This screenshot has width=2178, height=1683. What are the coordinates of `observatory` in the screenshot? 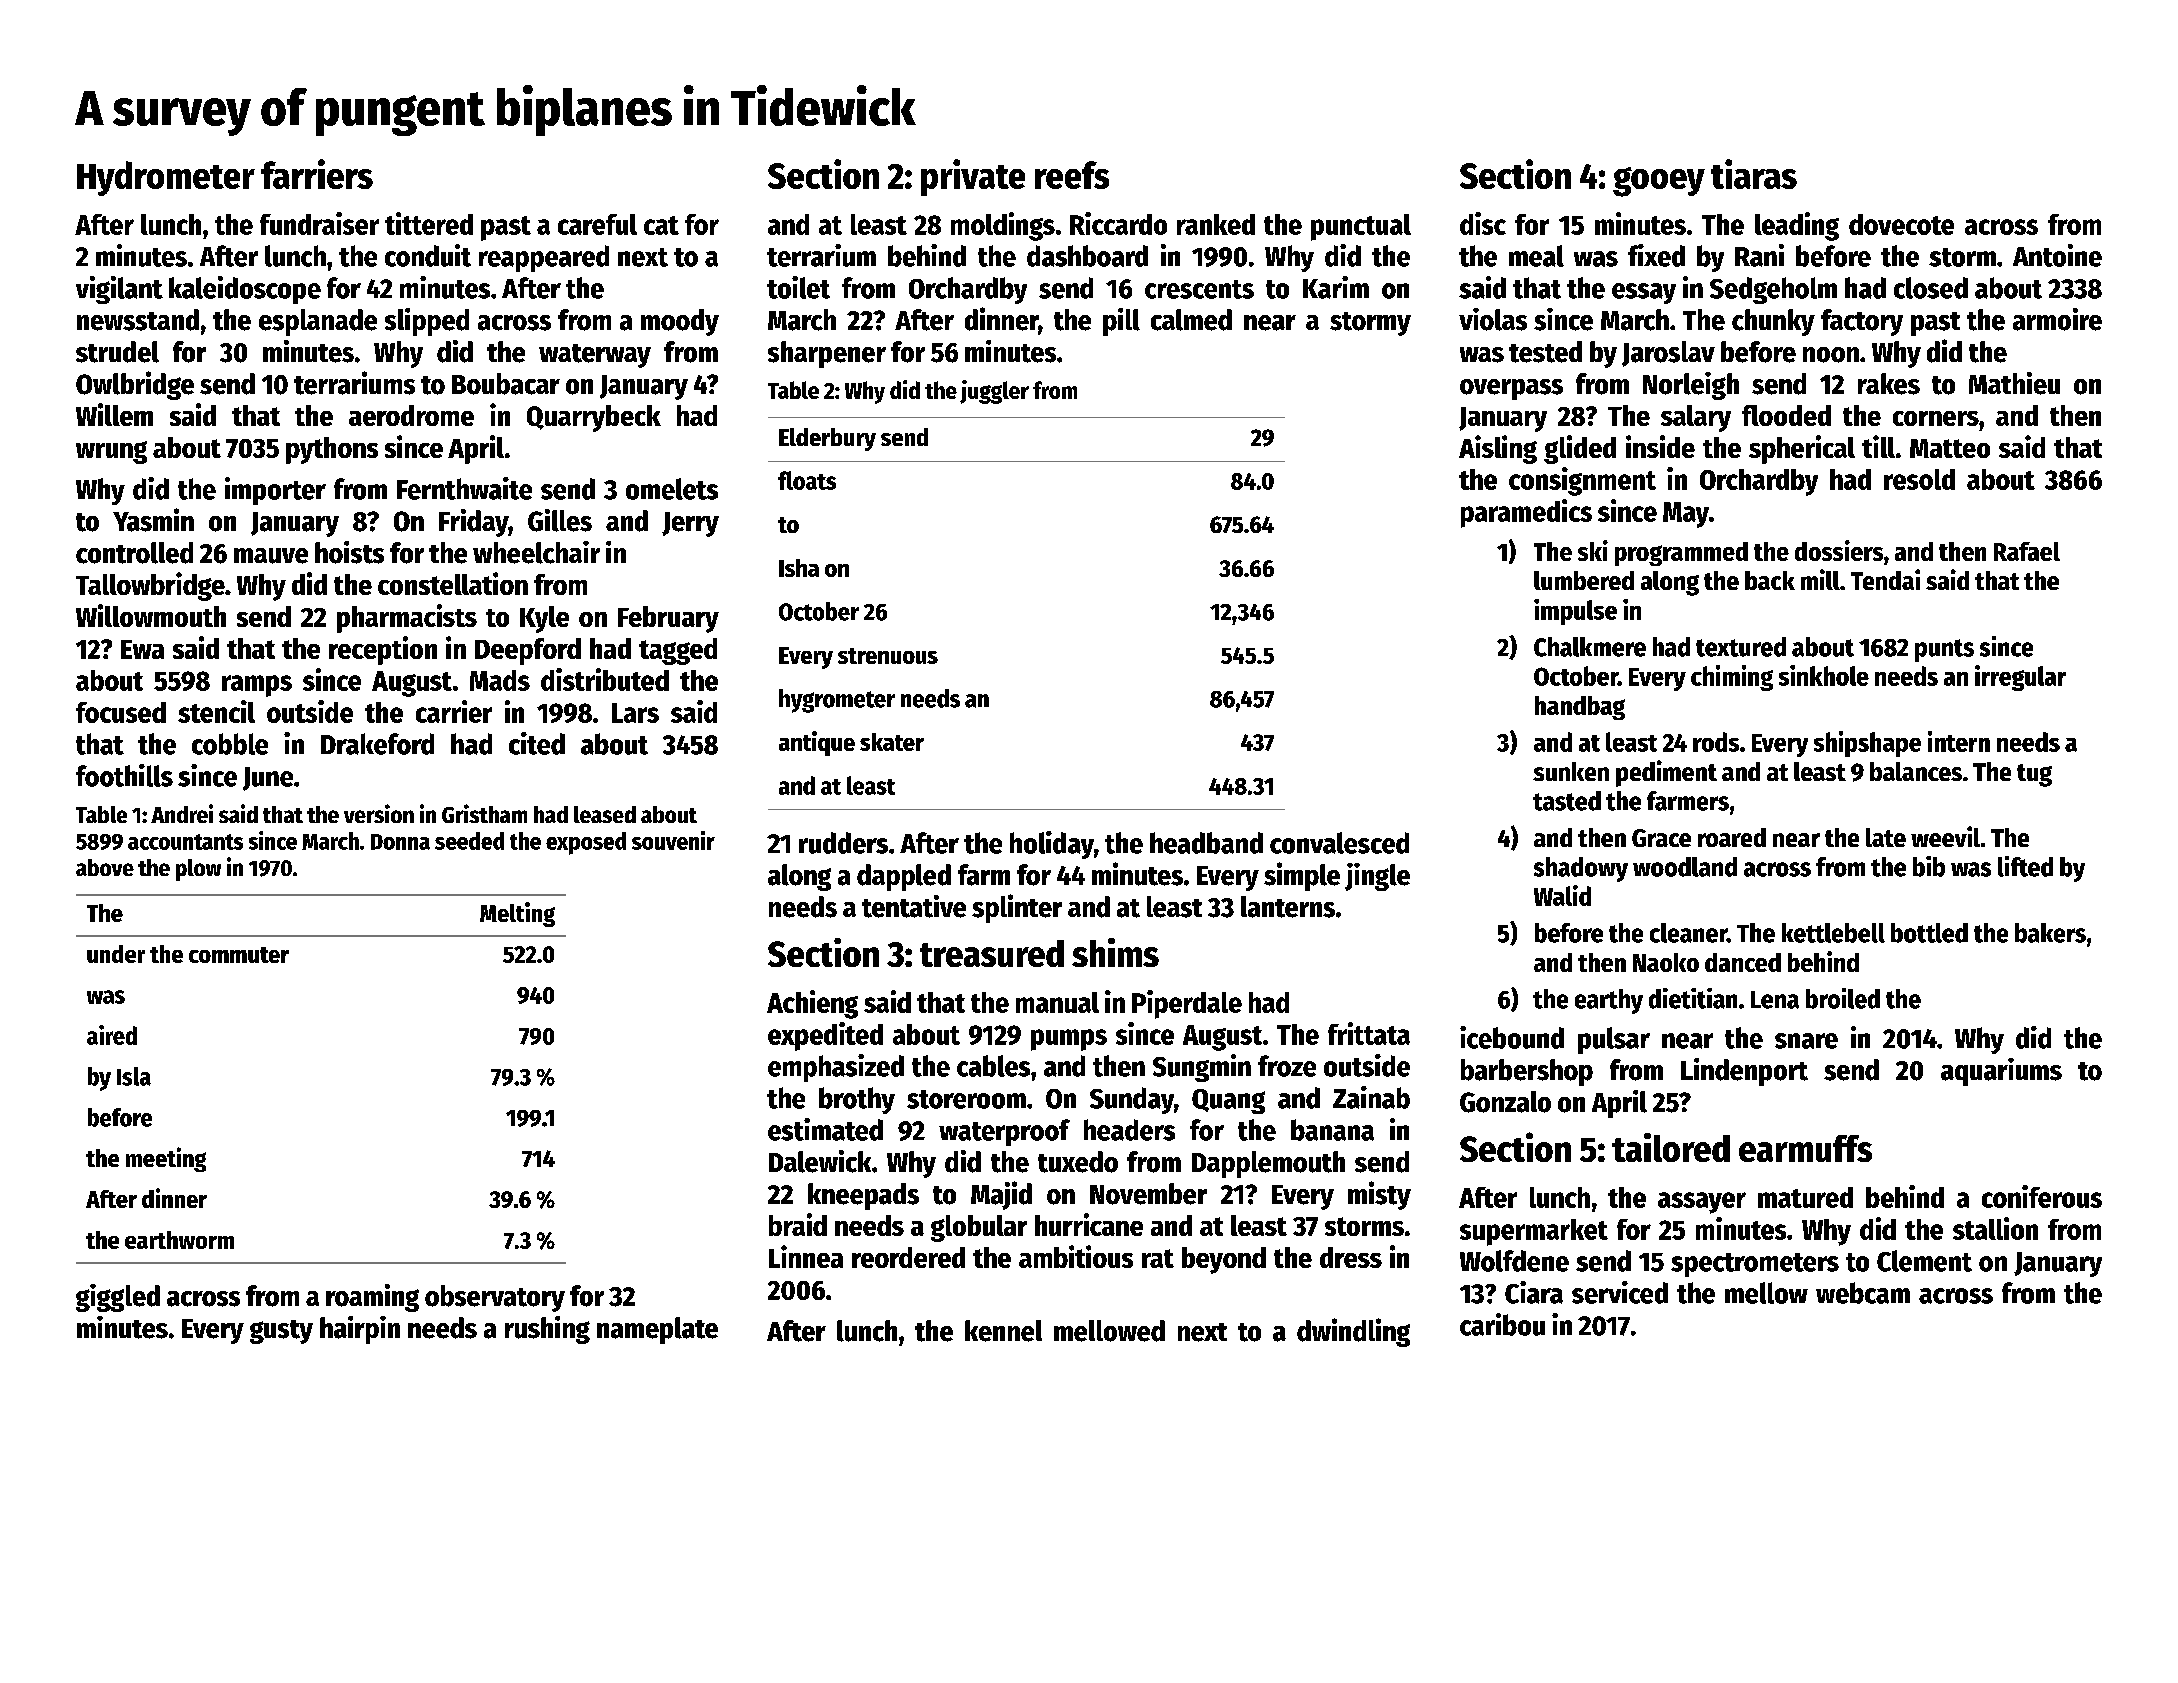 It's located at (495, 1298).
